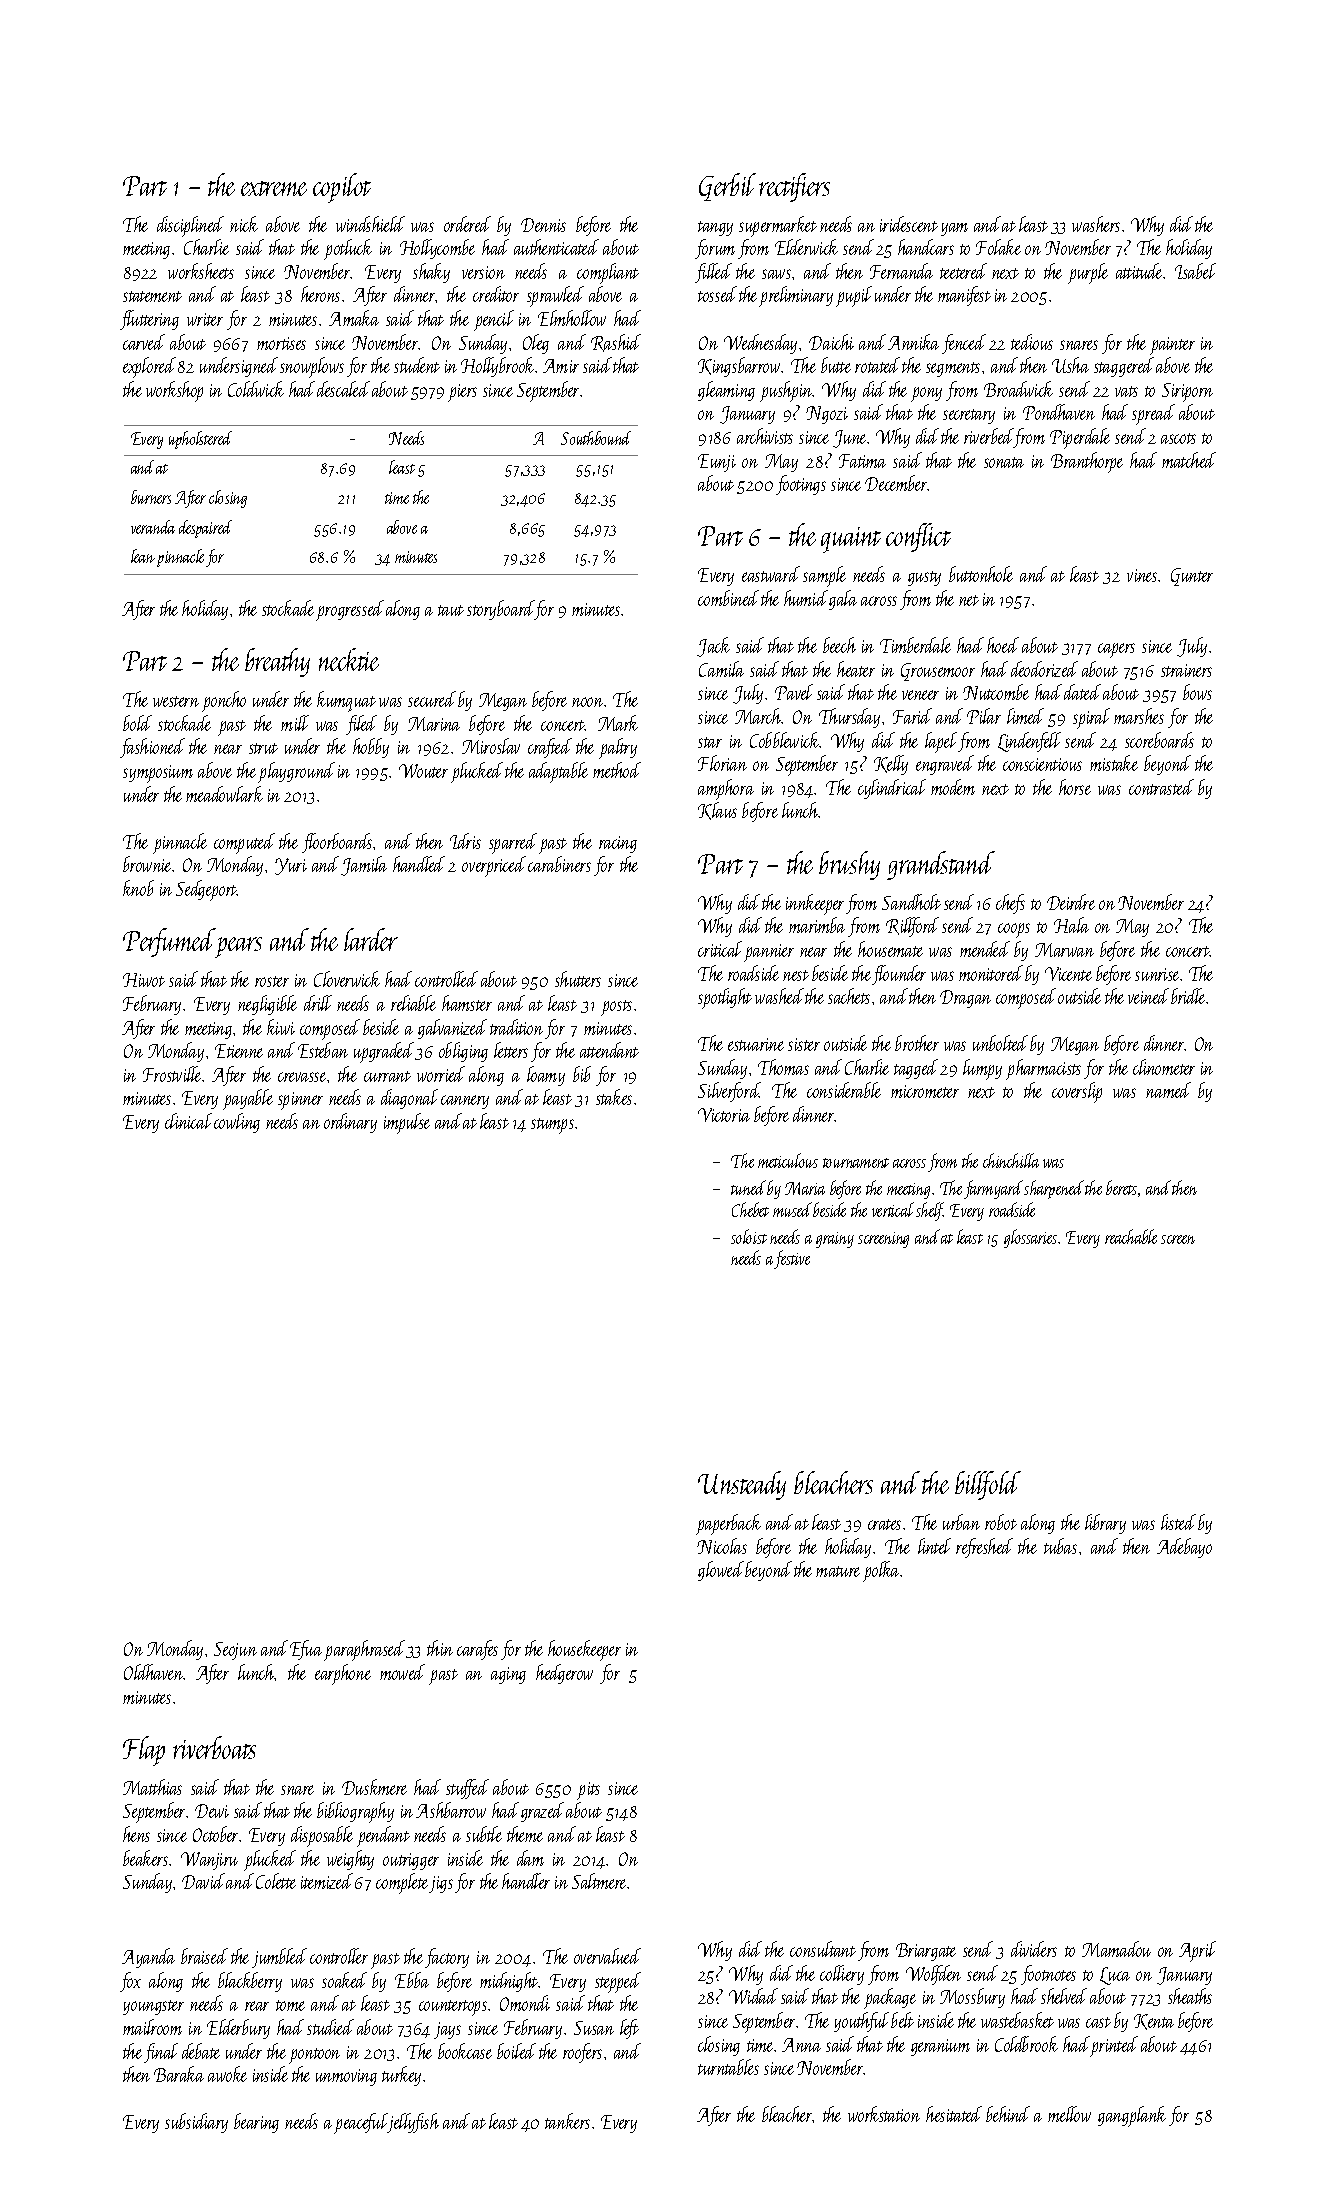  Describe the element at coordinates (926, 1952) in the screenshot. I see `Briargate` at that location.
